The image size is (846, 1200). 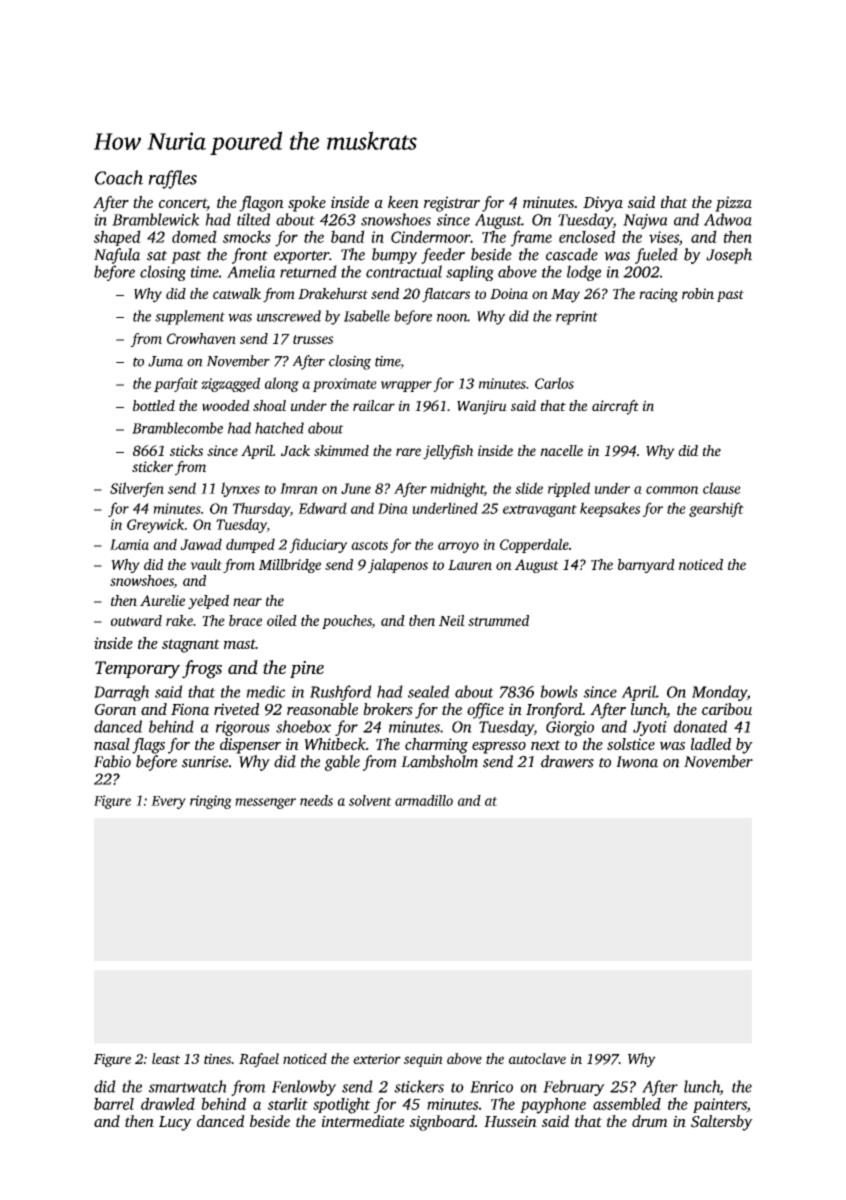 I want to click on ringing, so click(x=211, y=802).
